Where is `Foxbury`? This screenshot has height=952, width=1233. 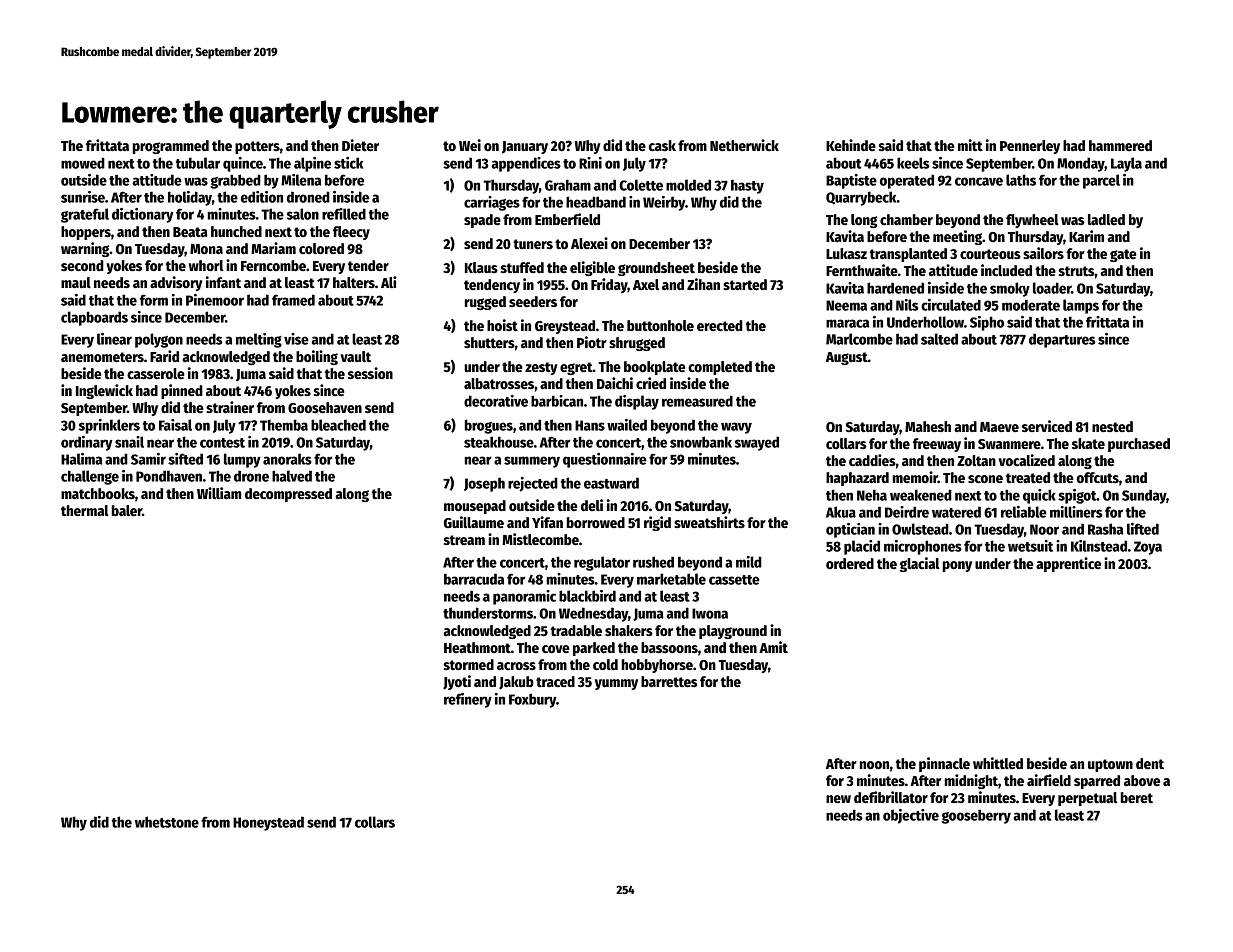
Foxbury is located at coordinates (532, 700).
